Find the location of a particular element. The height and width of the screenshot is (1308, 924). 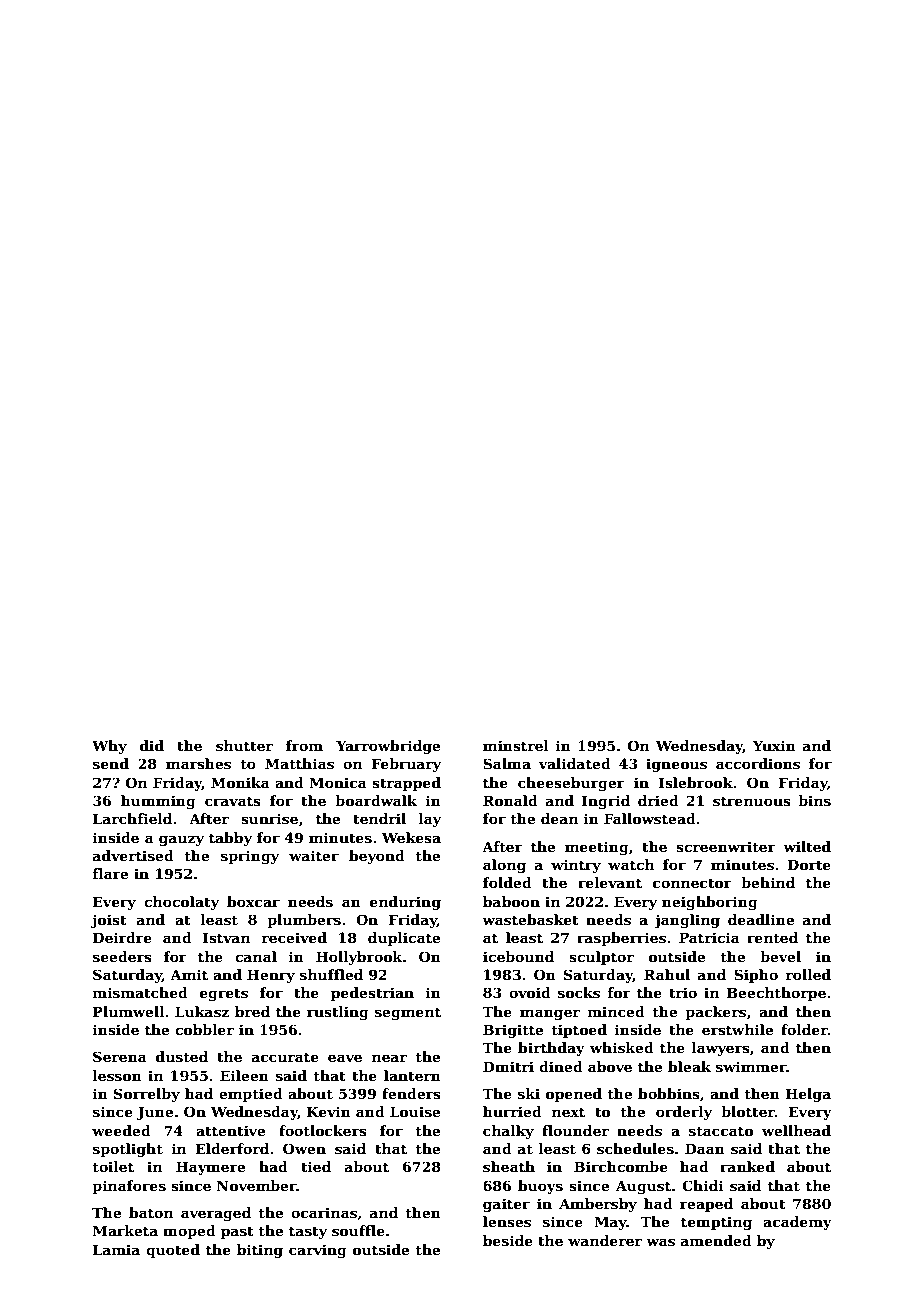

beside is located at coordinates (508, 1240).
